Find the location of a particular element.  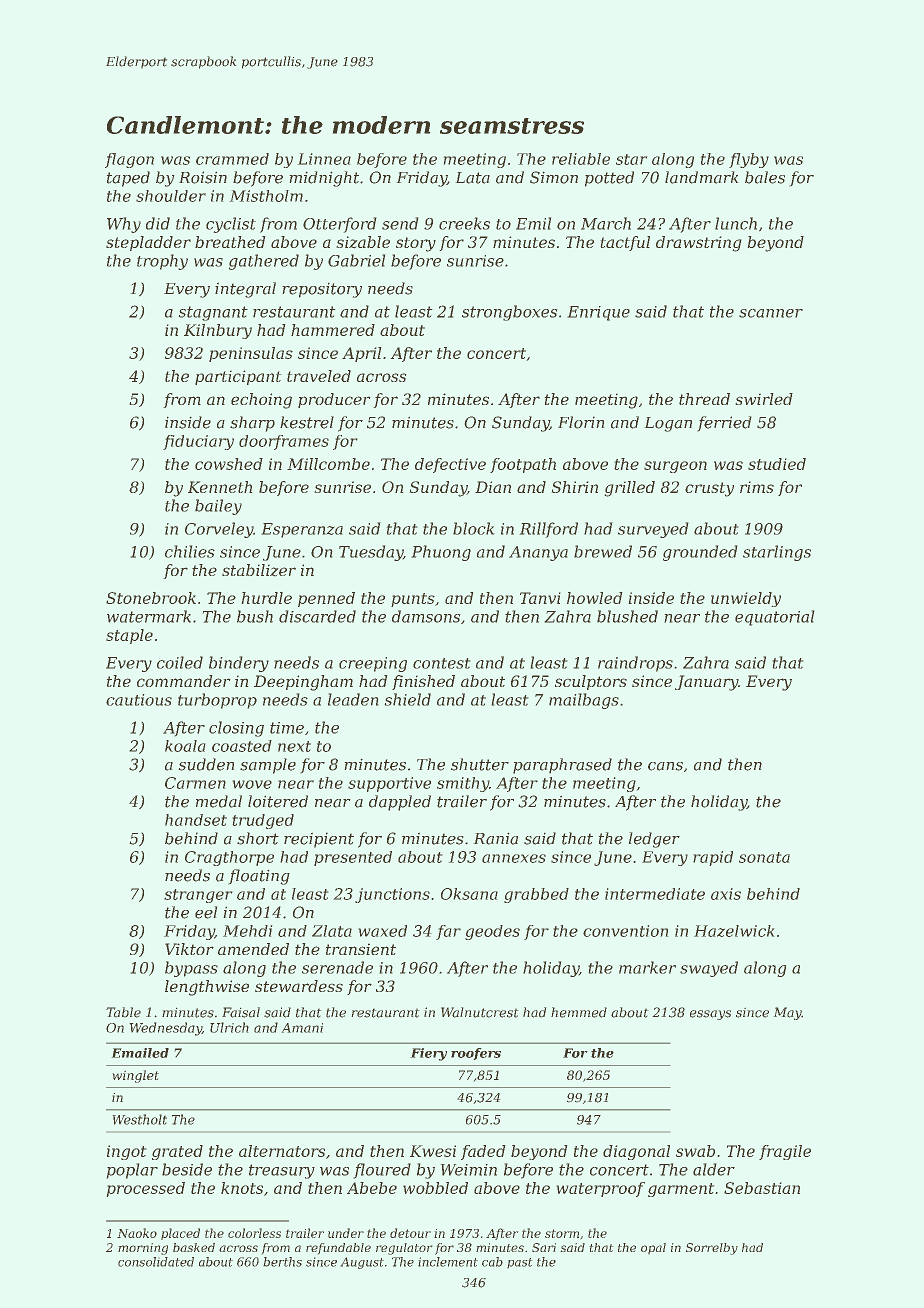

medal is located at coordinates (219, 801).
